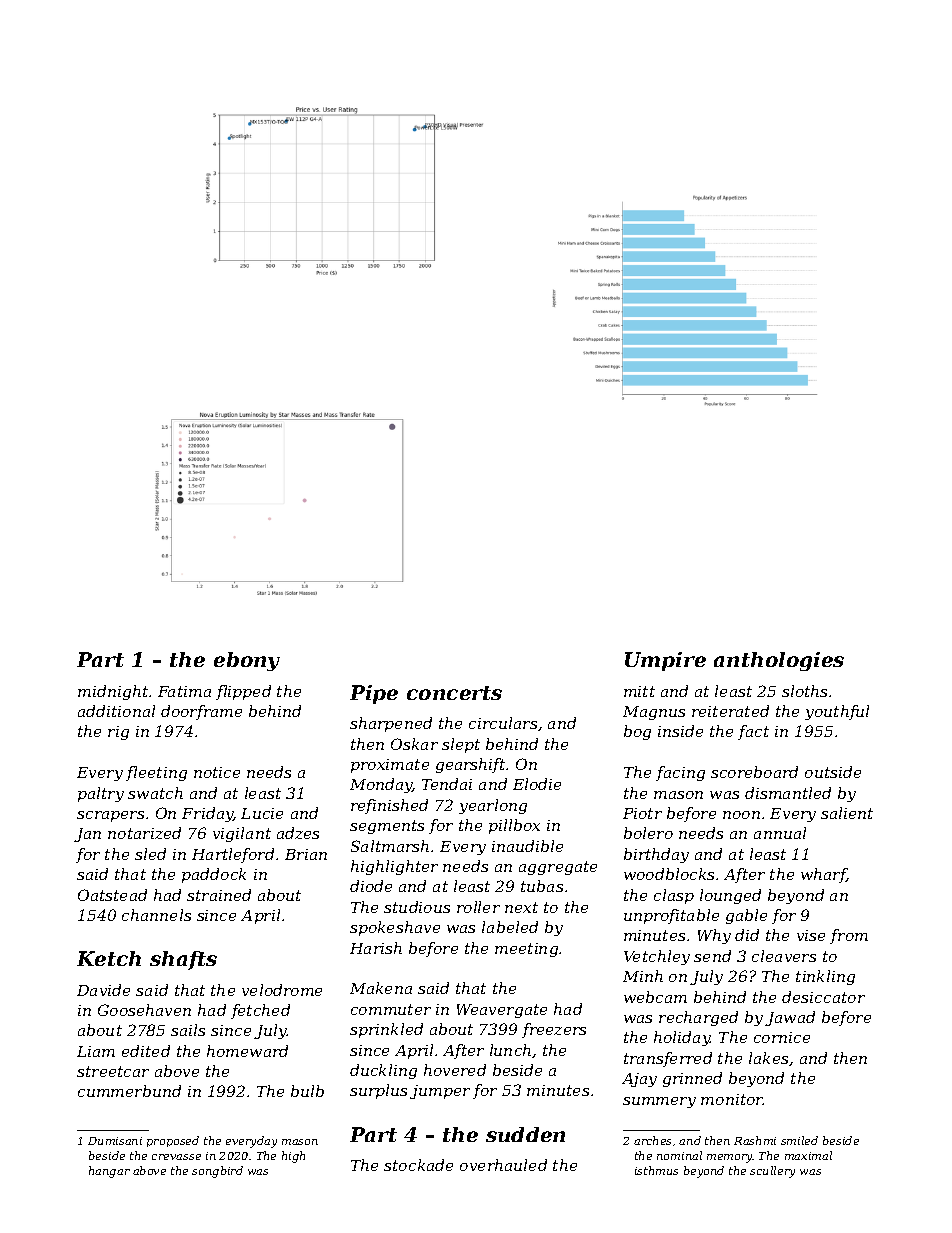  I want to click on Fatima, so click(184, 691).
